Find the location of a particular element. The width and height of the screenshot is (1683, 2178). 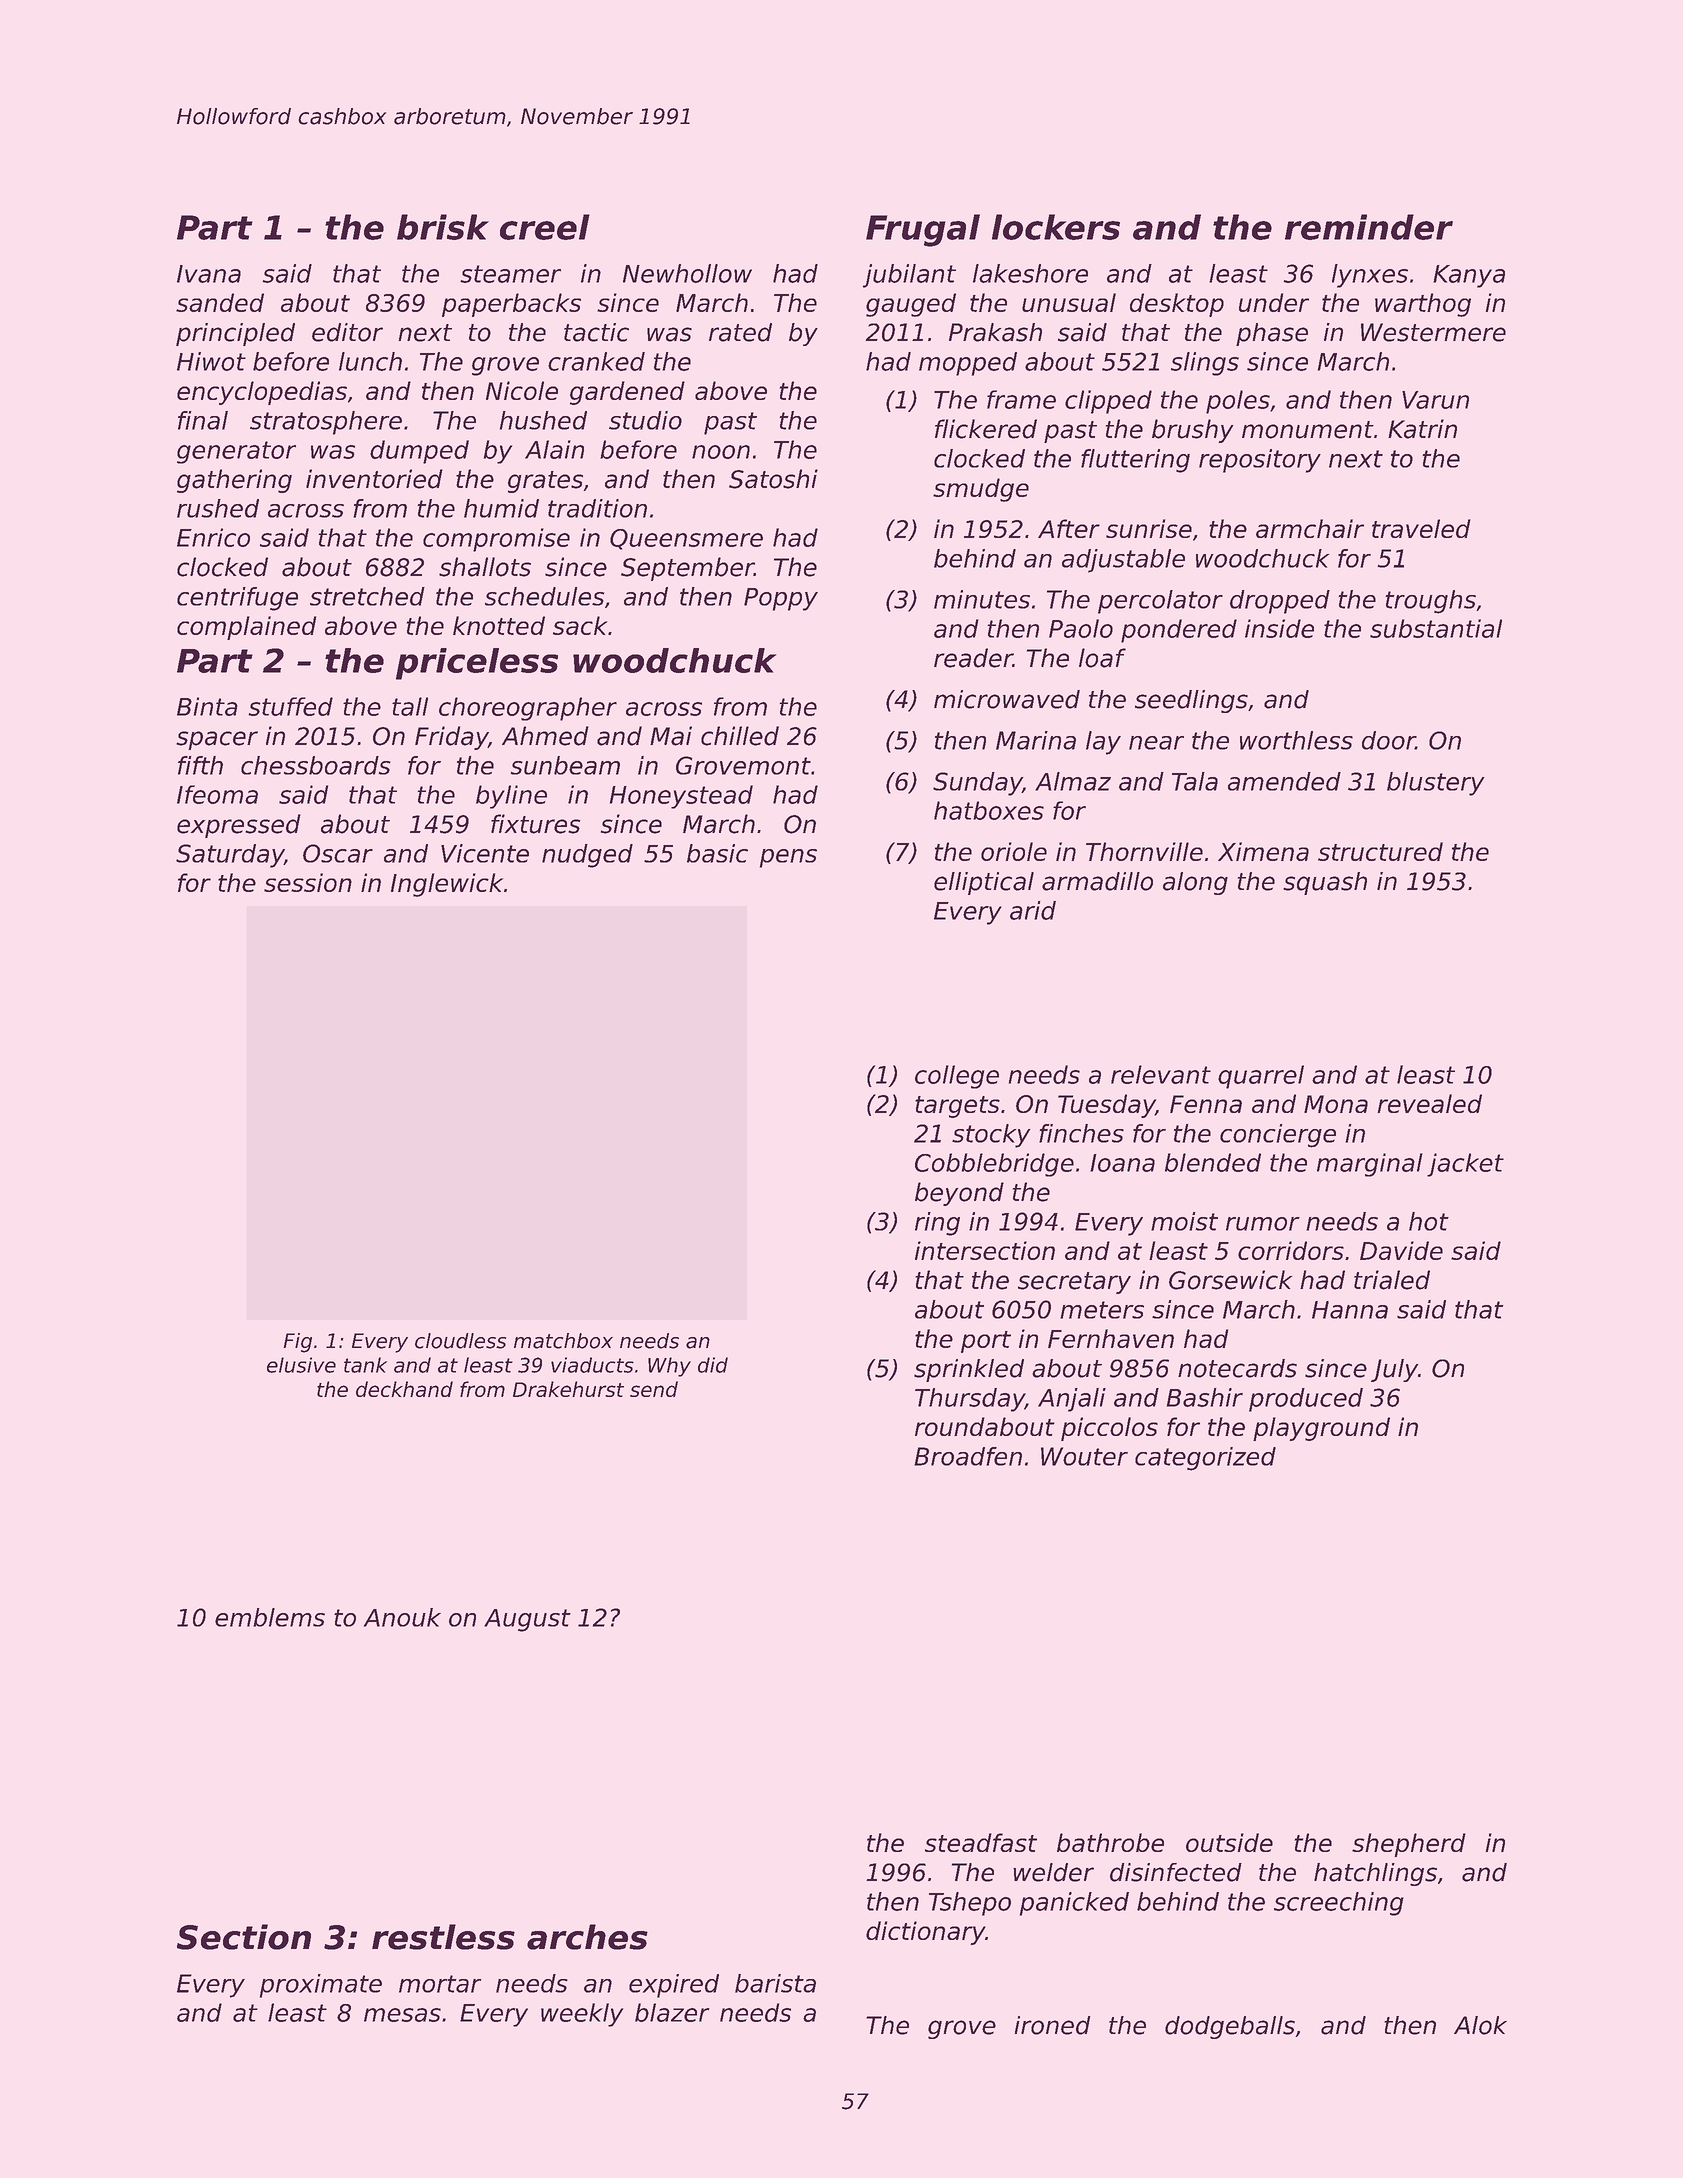

minutes is located at coordinates (982, 599).
